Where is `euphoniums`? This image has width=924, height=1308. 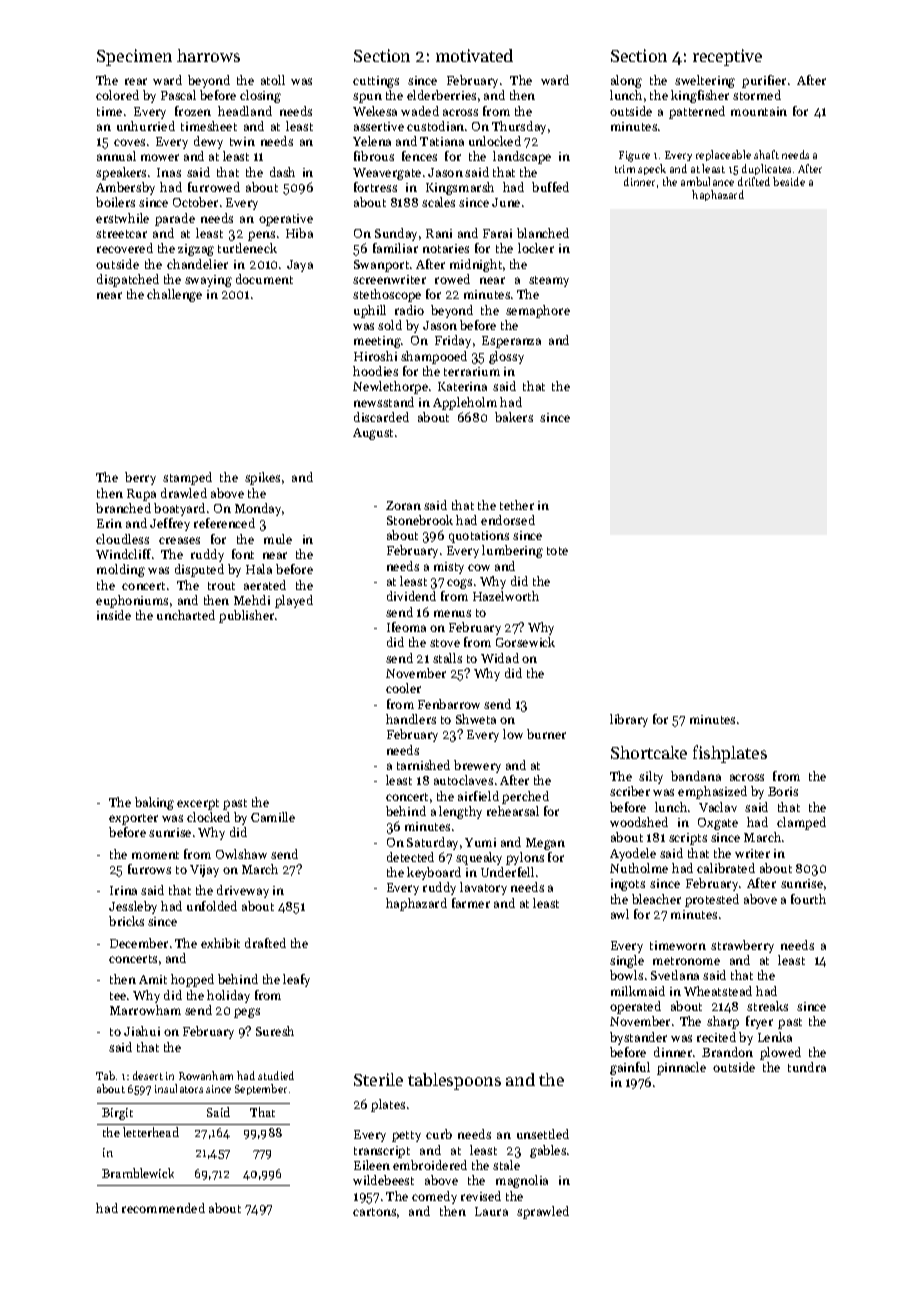 euphoniums is located at coordinates (132, 601).
